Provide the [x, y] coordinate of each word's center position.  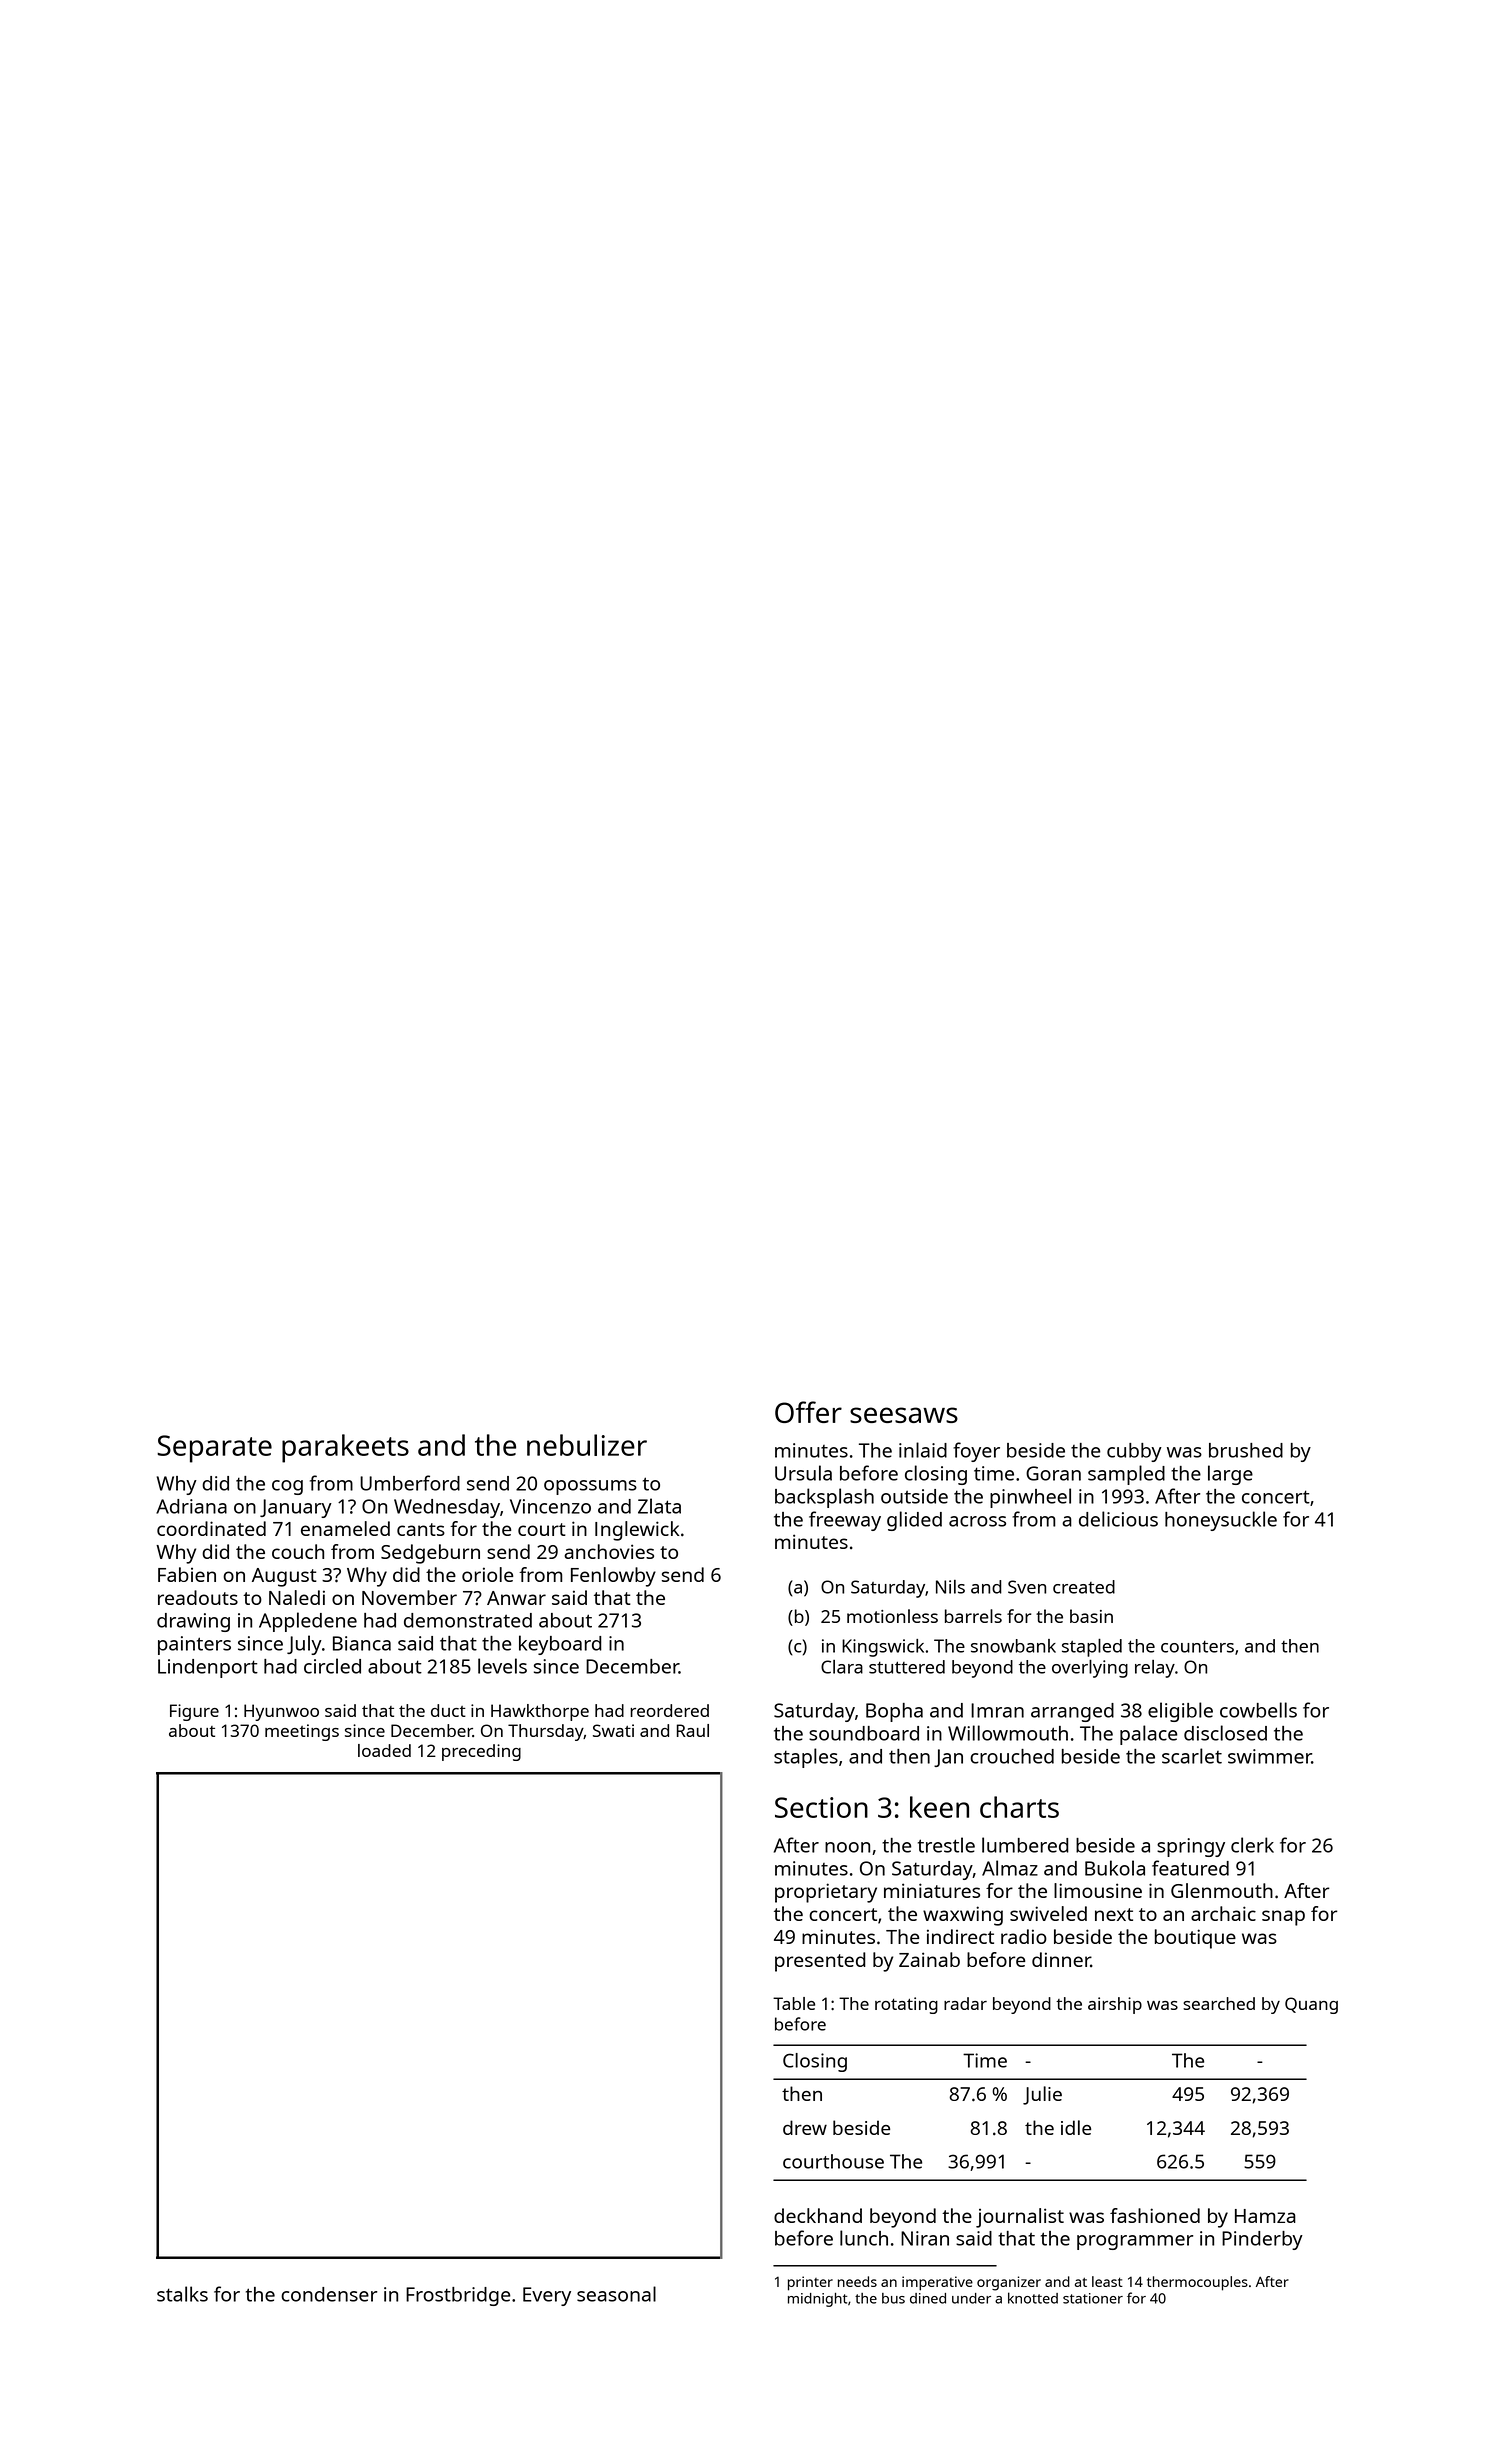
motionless [892, 1616]
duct [448, 1710]
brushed [1246, 1450]
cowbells [1258, 1710]
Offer [808, 1412]
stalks [182, 2294]
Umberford [410, 1483]
